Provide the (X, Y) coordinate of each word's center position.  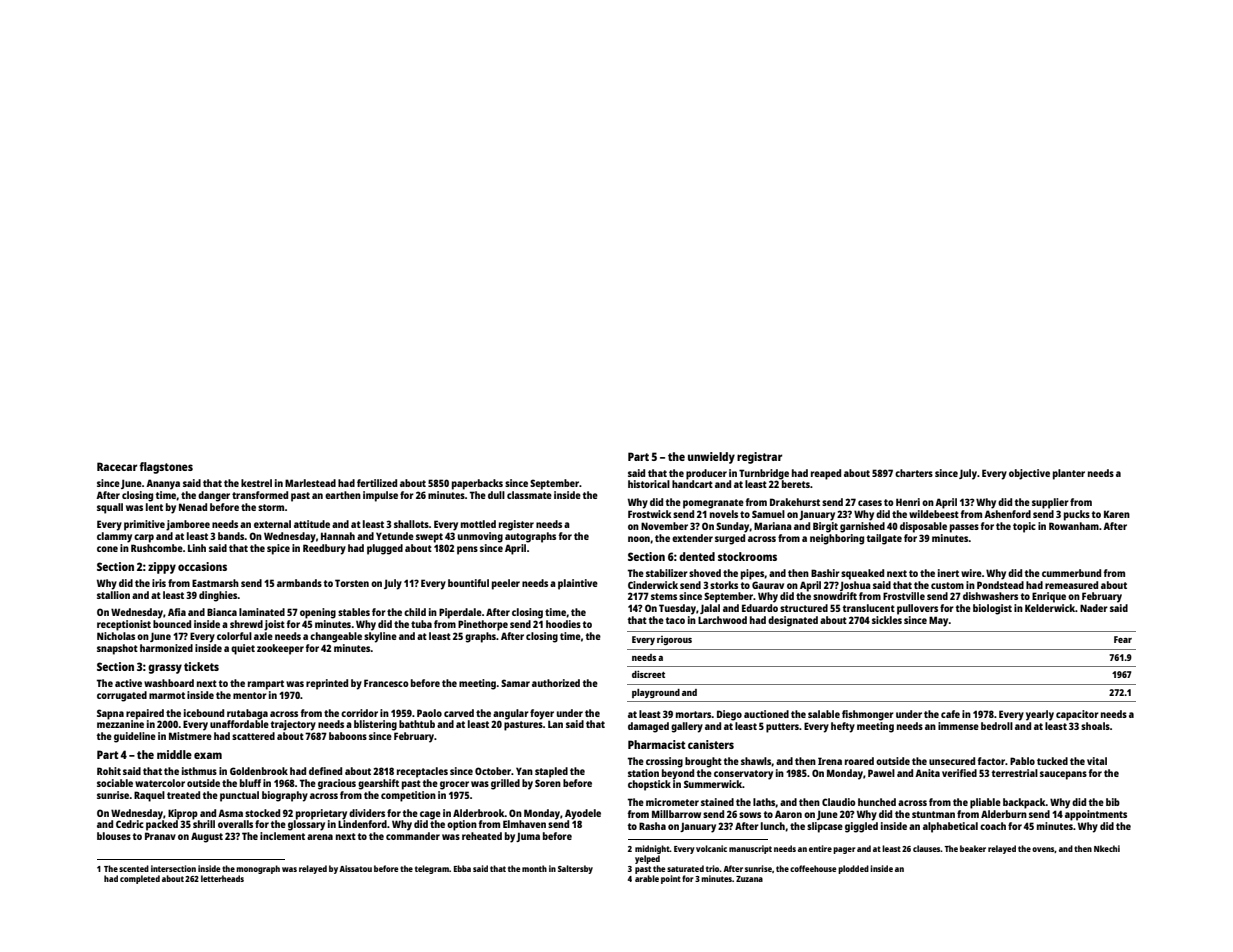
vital (1097, 761)
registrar (759, 458)
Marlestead (310, 483)
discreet (648, 674)
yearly (1040, 715)
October (493, 771)
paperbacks (477, 484)
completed (140, 879)
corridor (359, 713)
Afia (177, 612)
